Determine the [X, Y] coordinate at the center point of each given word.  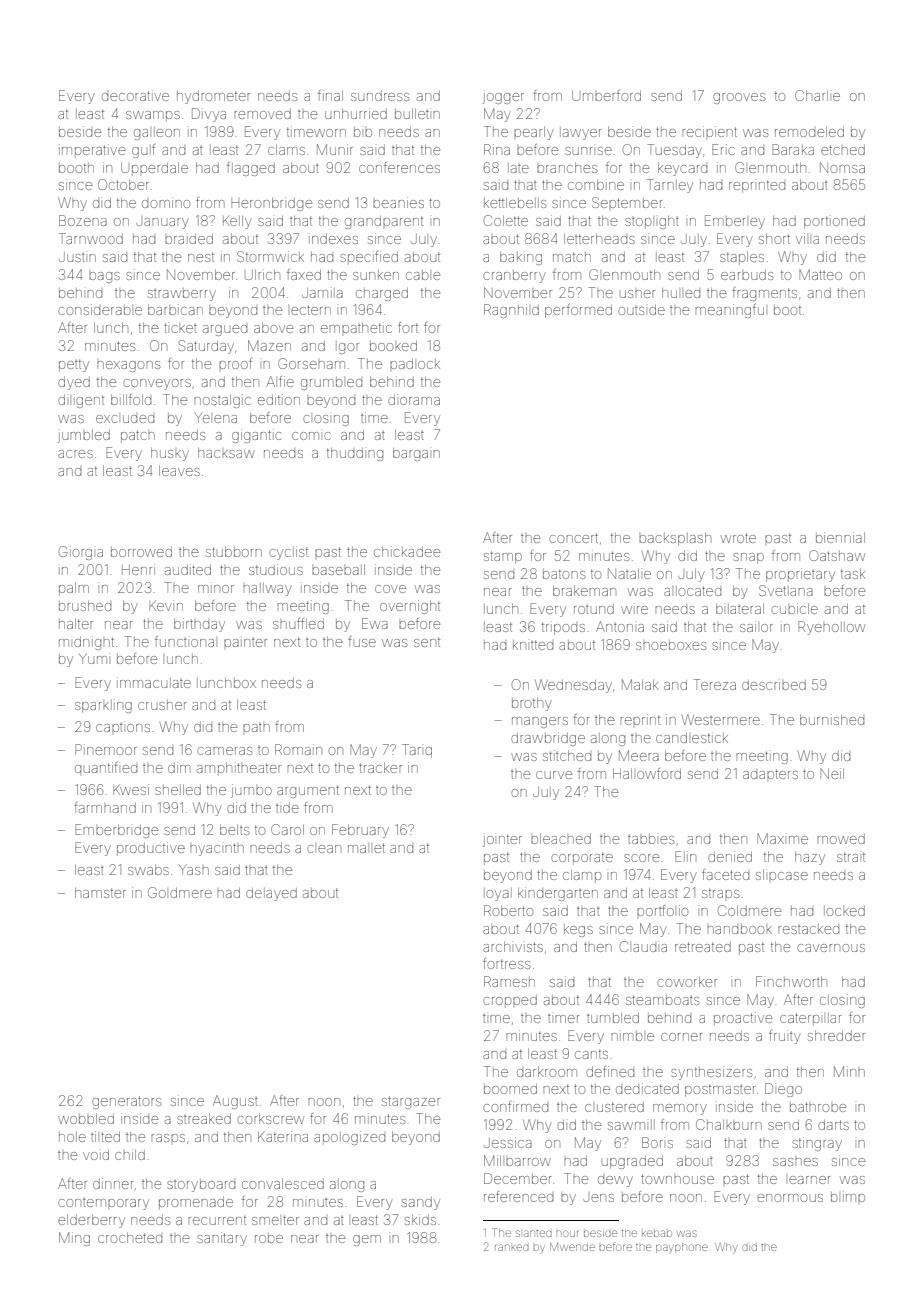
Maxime [782, 838]
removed [262, 114]
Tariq [417, 751]
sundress [380, 96]
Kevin [166, 606]
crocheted [130, 1238]
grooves [739, 98]
